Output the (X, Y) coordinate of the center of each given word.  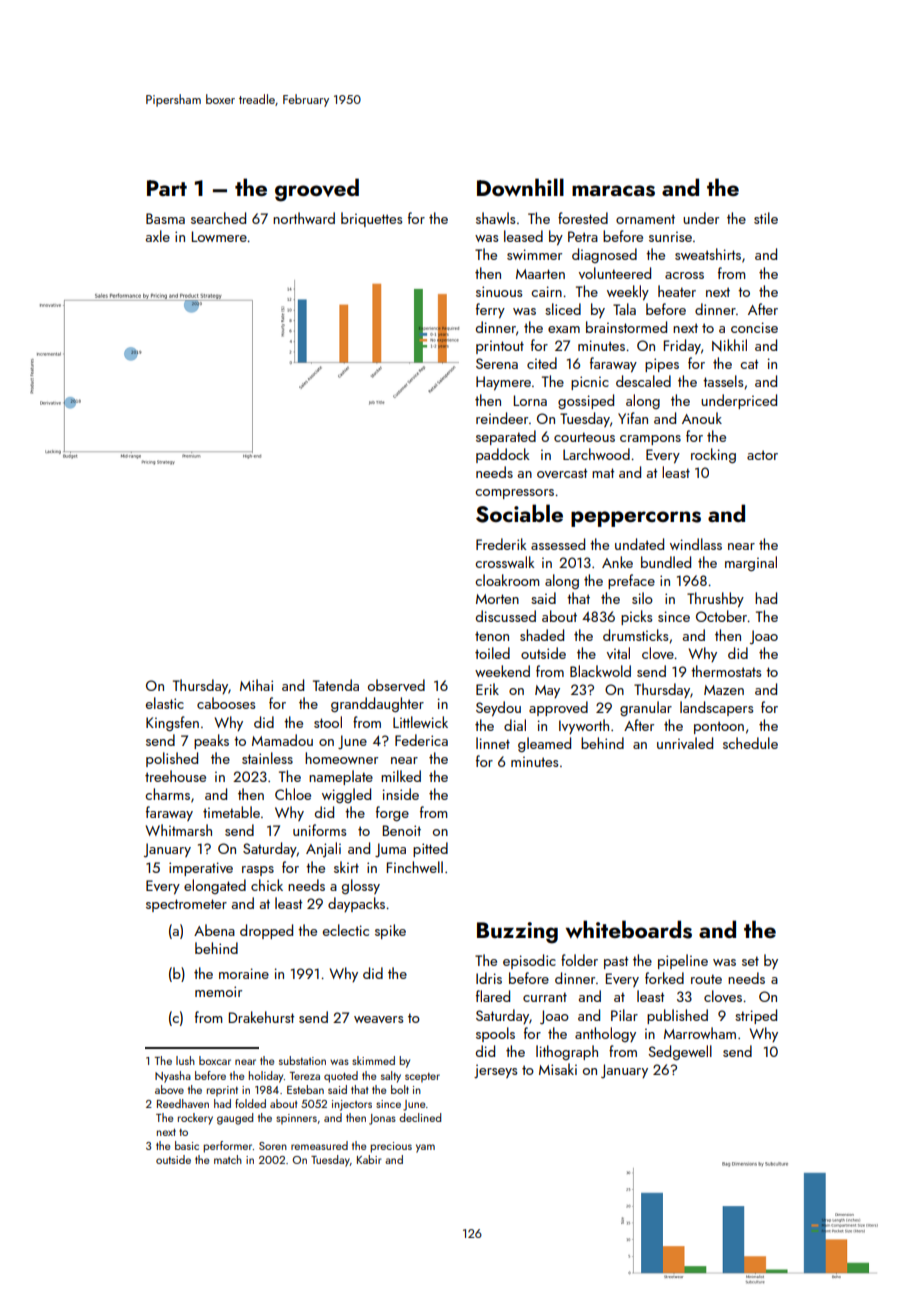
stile (766, 218)
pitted (430, 849)
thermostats (726, 671)
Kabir (369, 1159)
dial (515, 725)
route (706, 979)
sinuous (499, 291)
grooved (317, 190)
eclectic (346, 930)
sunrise (670, 236)
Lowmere (219, 236)
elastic (165, 703)
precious (391, 1147)
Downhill (520, 187)
